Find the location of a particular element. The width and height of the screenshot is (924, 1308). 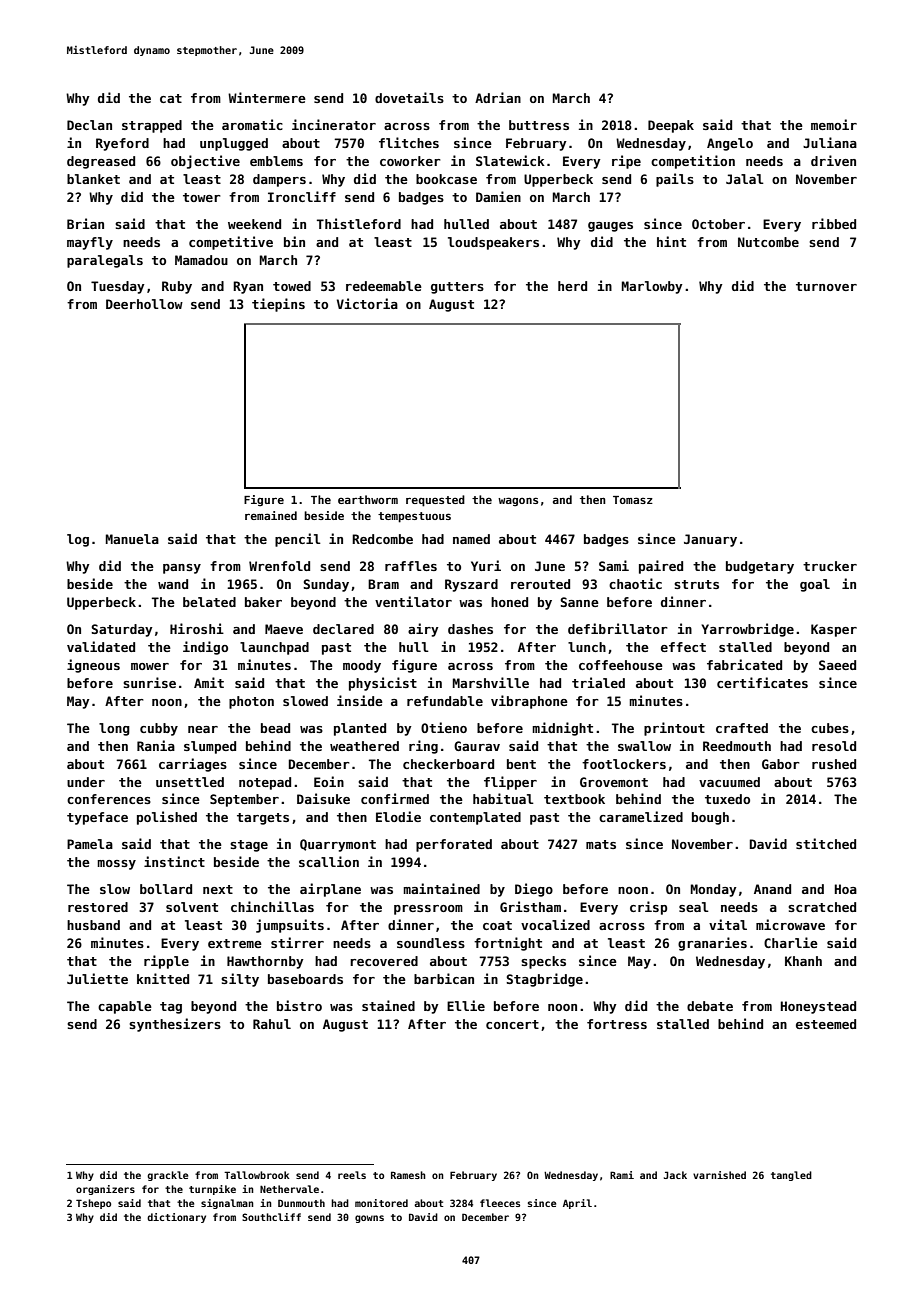

Slatewick is located at coordinates (510, 160).
